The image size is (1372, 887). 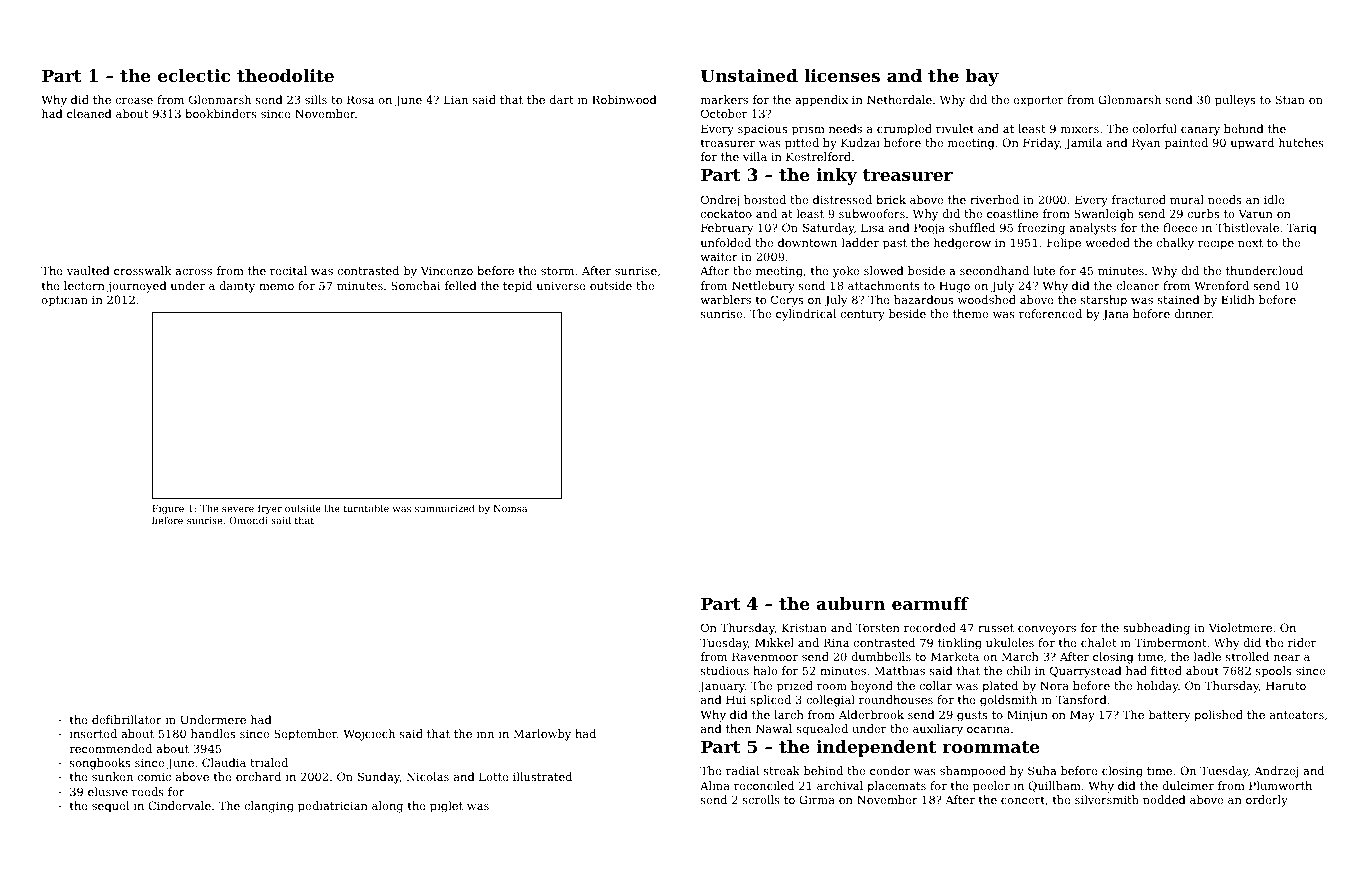 What do you see at coordinates (387, 807) in the image?
I see `along` at bounding box center [387, 807].
